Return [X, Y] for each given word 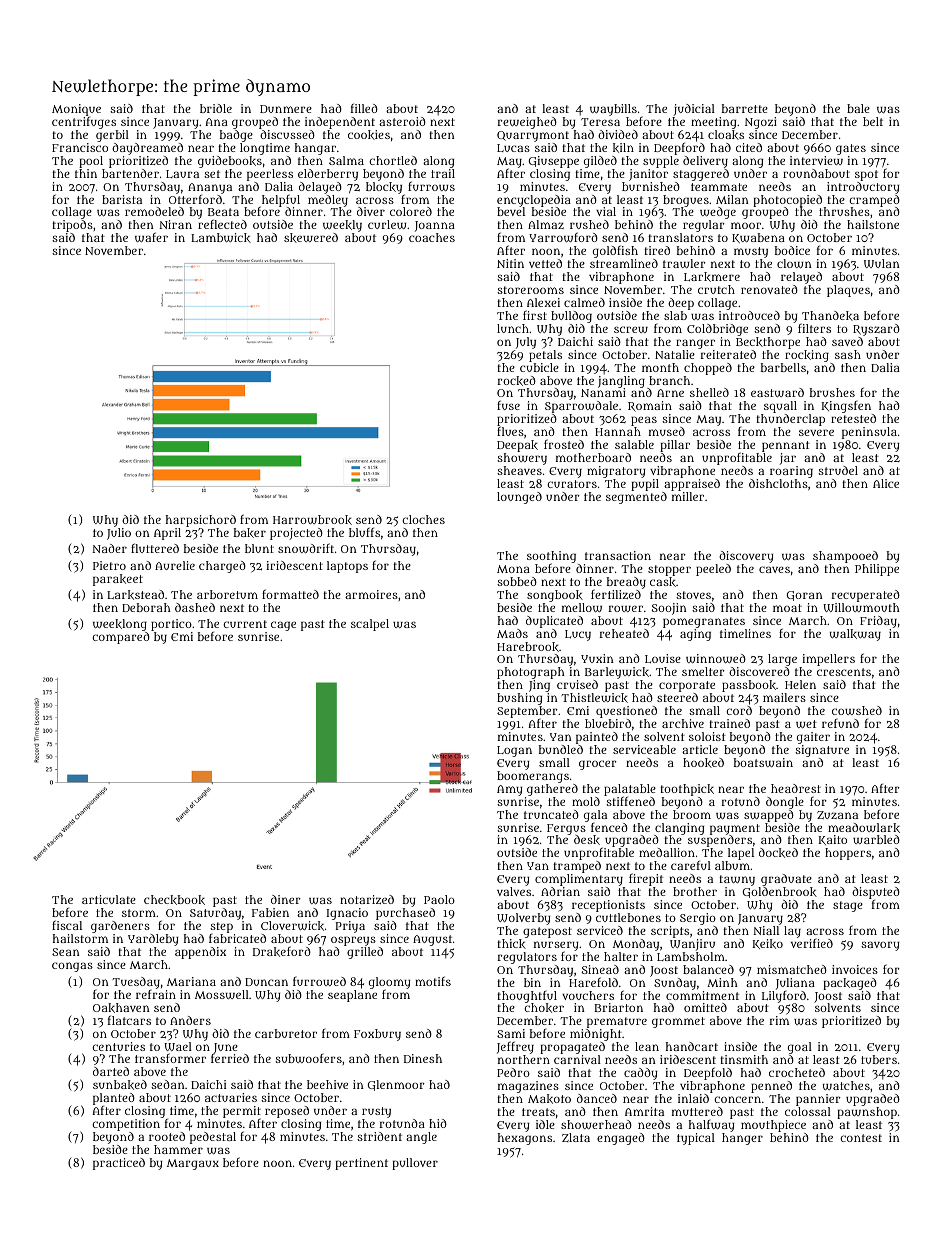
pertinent [361, 1164]
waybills [613, 110]
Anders [190, 1020]
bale [858, 108]
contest [861, 1138]
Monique [76, 110]
